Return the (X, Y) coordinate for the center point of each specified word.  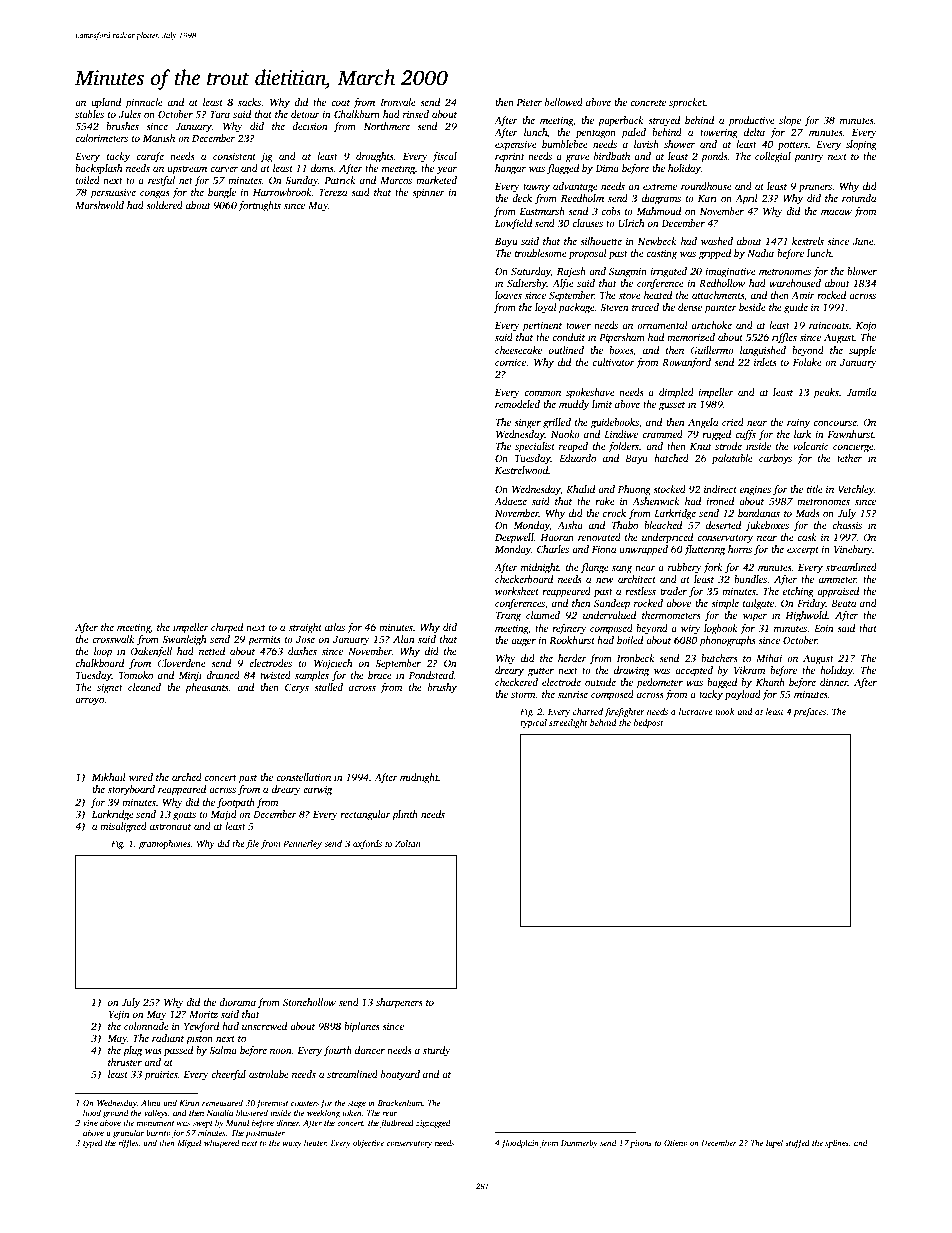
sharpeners (399, 1003)
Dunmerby (579, 1143)
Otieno (676, 1143)
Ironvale (398, 102)
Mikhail (109, 777)
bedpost (649, 723)
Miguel (189, 1143)
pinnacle (144, 103)
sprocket (687, 103)
